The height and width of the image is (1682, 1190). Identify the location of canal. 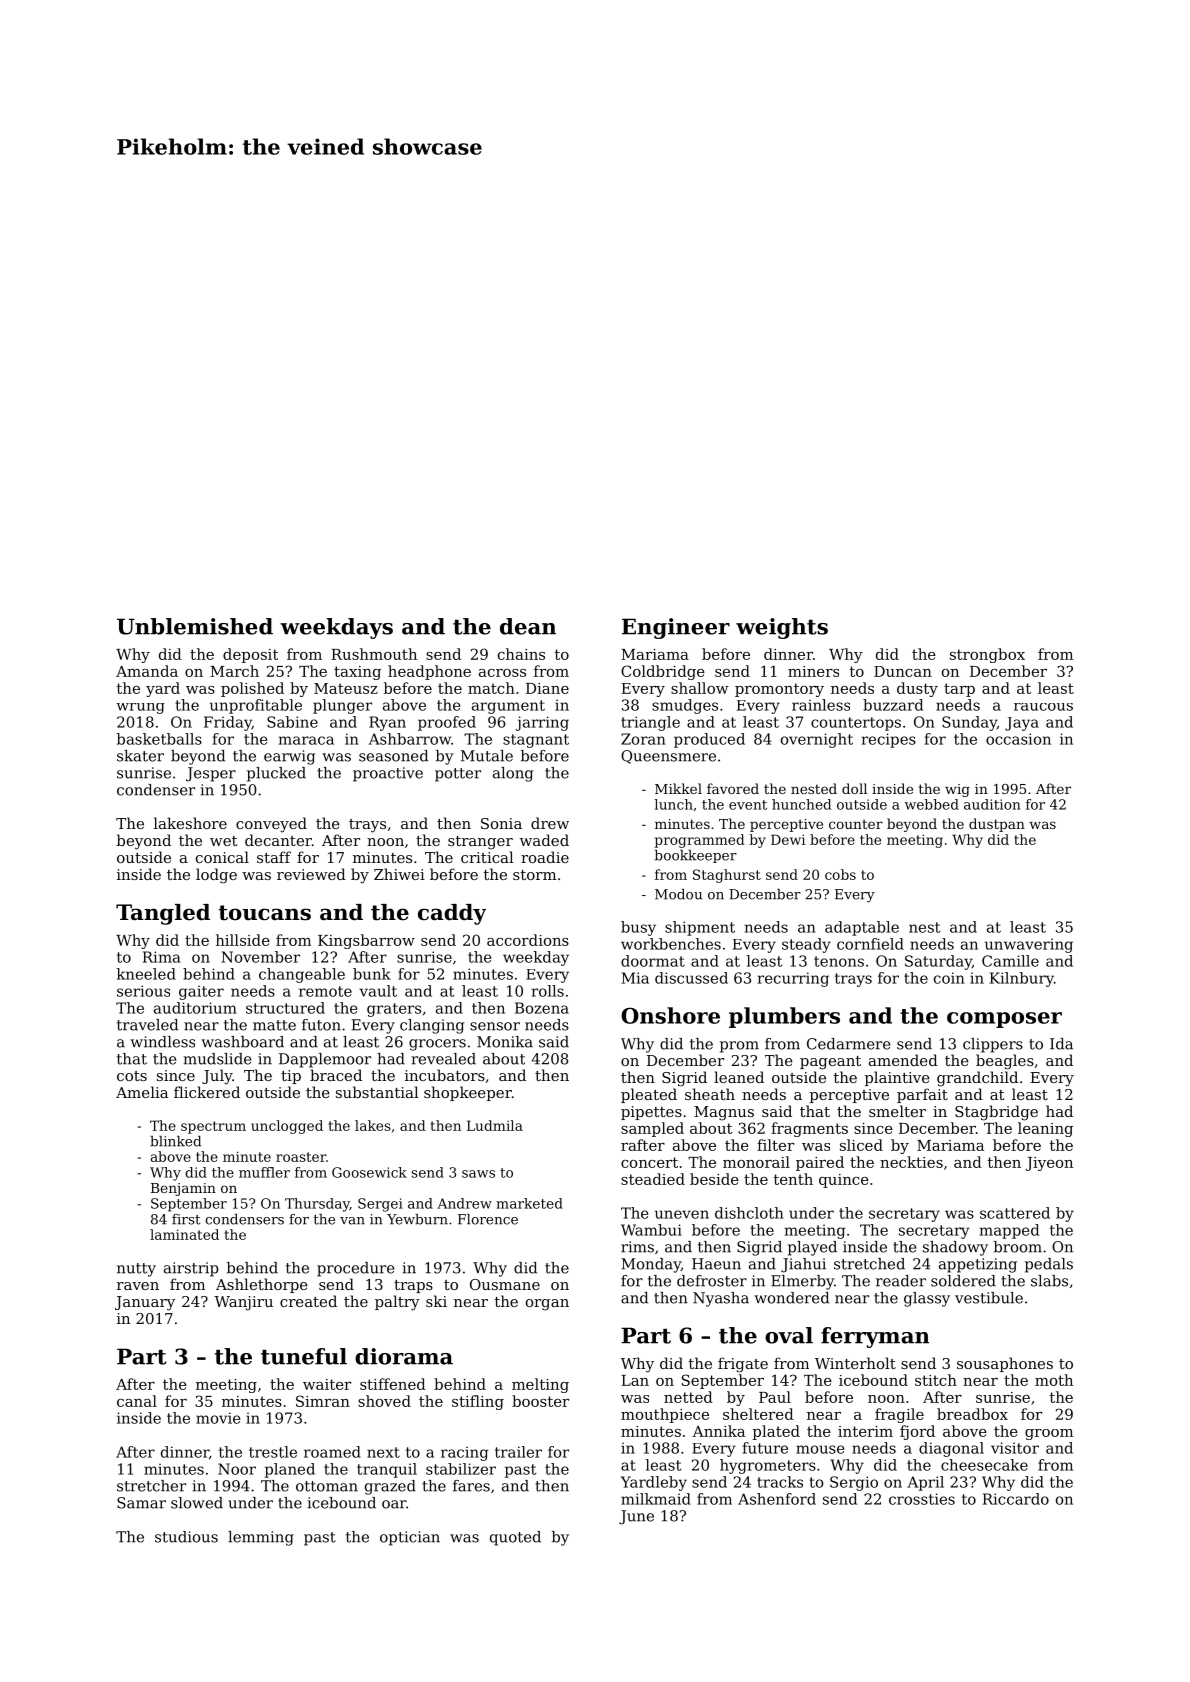
(137, 1401).
